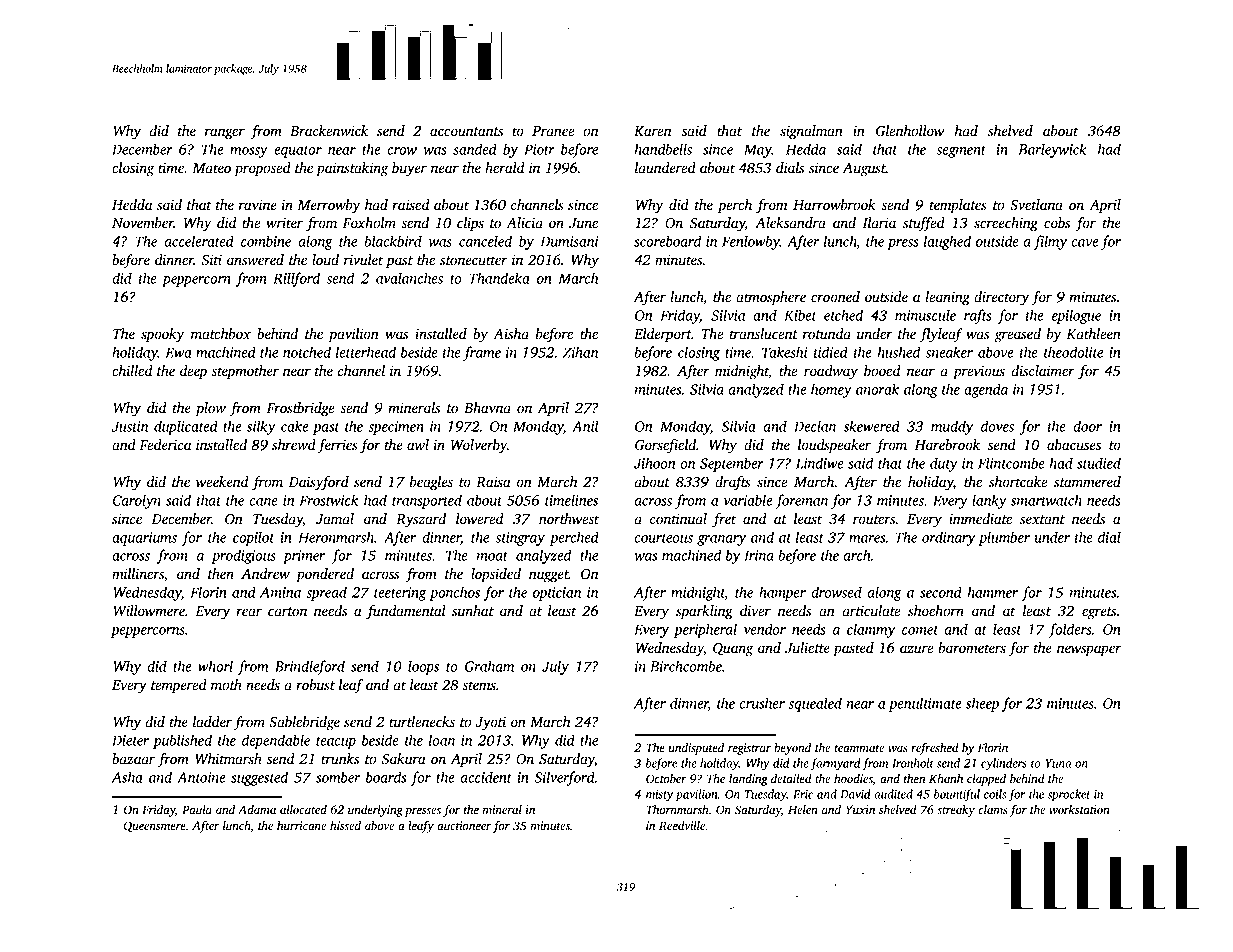 Image resolution: width=1233 pixels, height=952 pixels. I want to click on folders, so click(1070, 630).
